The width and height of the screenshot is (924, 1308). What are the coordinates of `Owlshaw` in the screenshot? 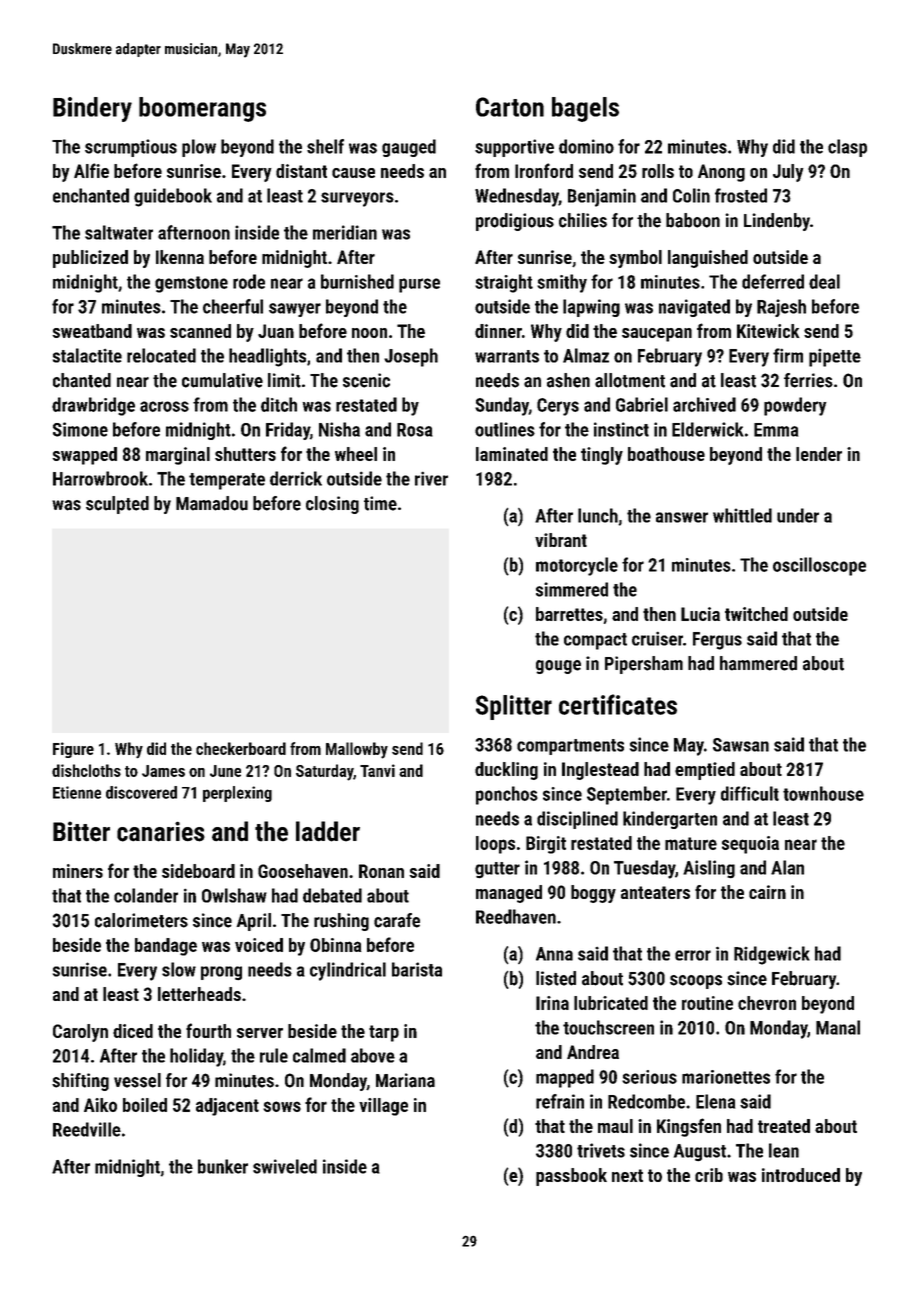 It's located at (234, 895).
